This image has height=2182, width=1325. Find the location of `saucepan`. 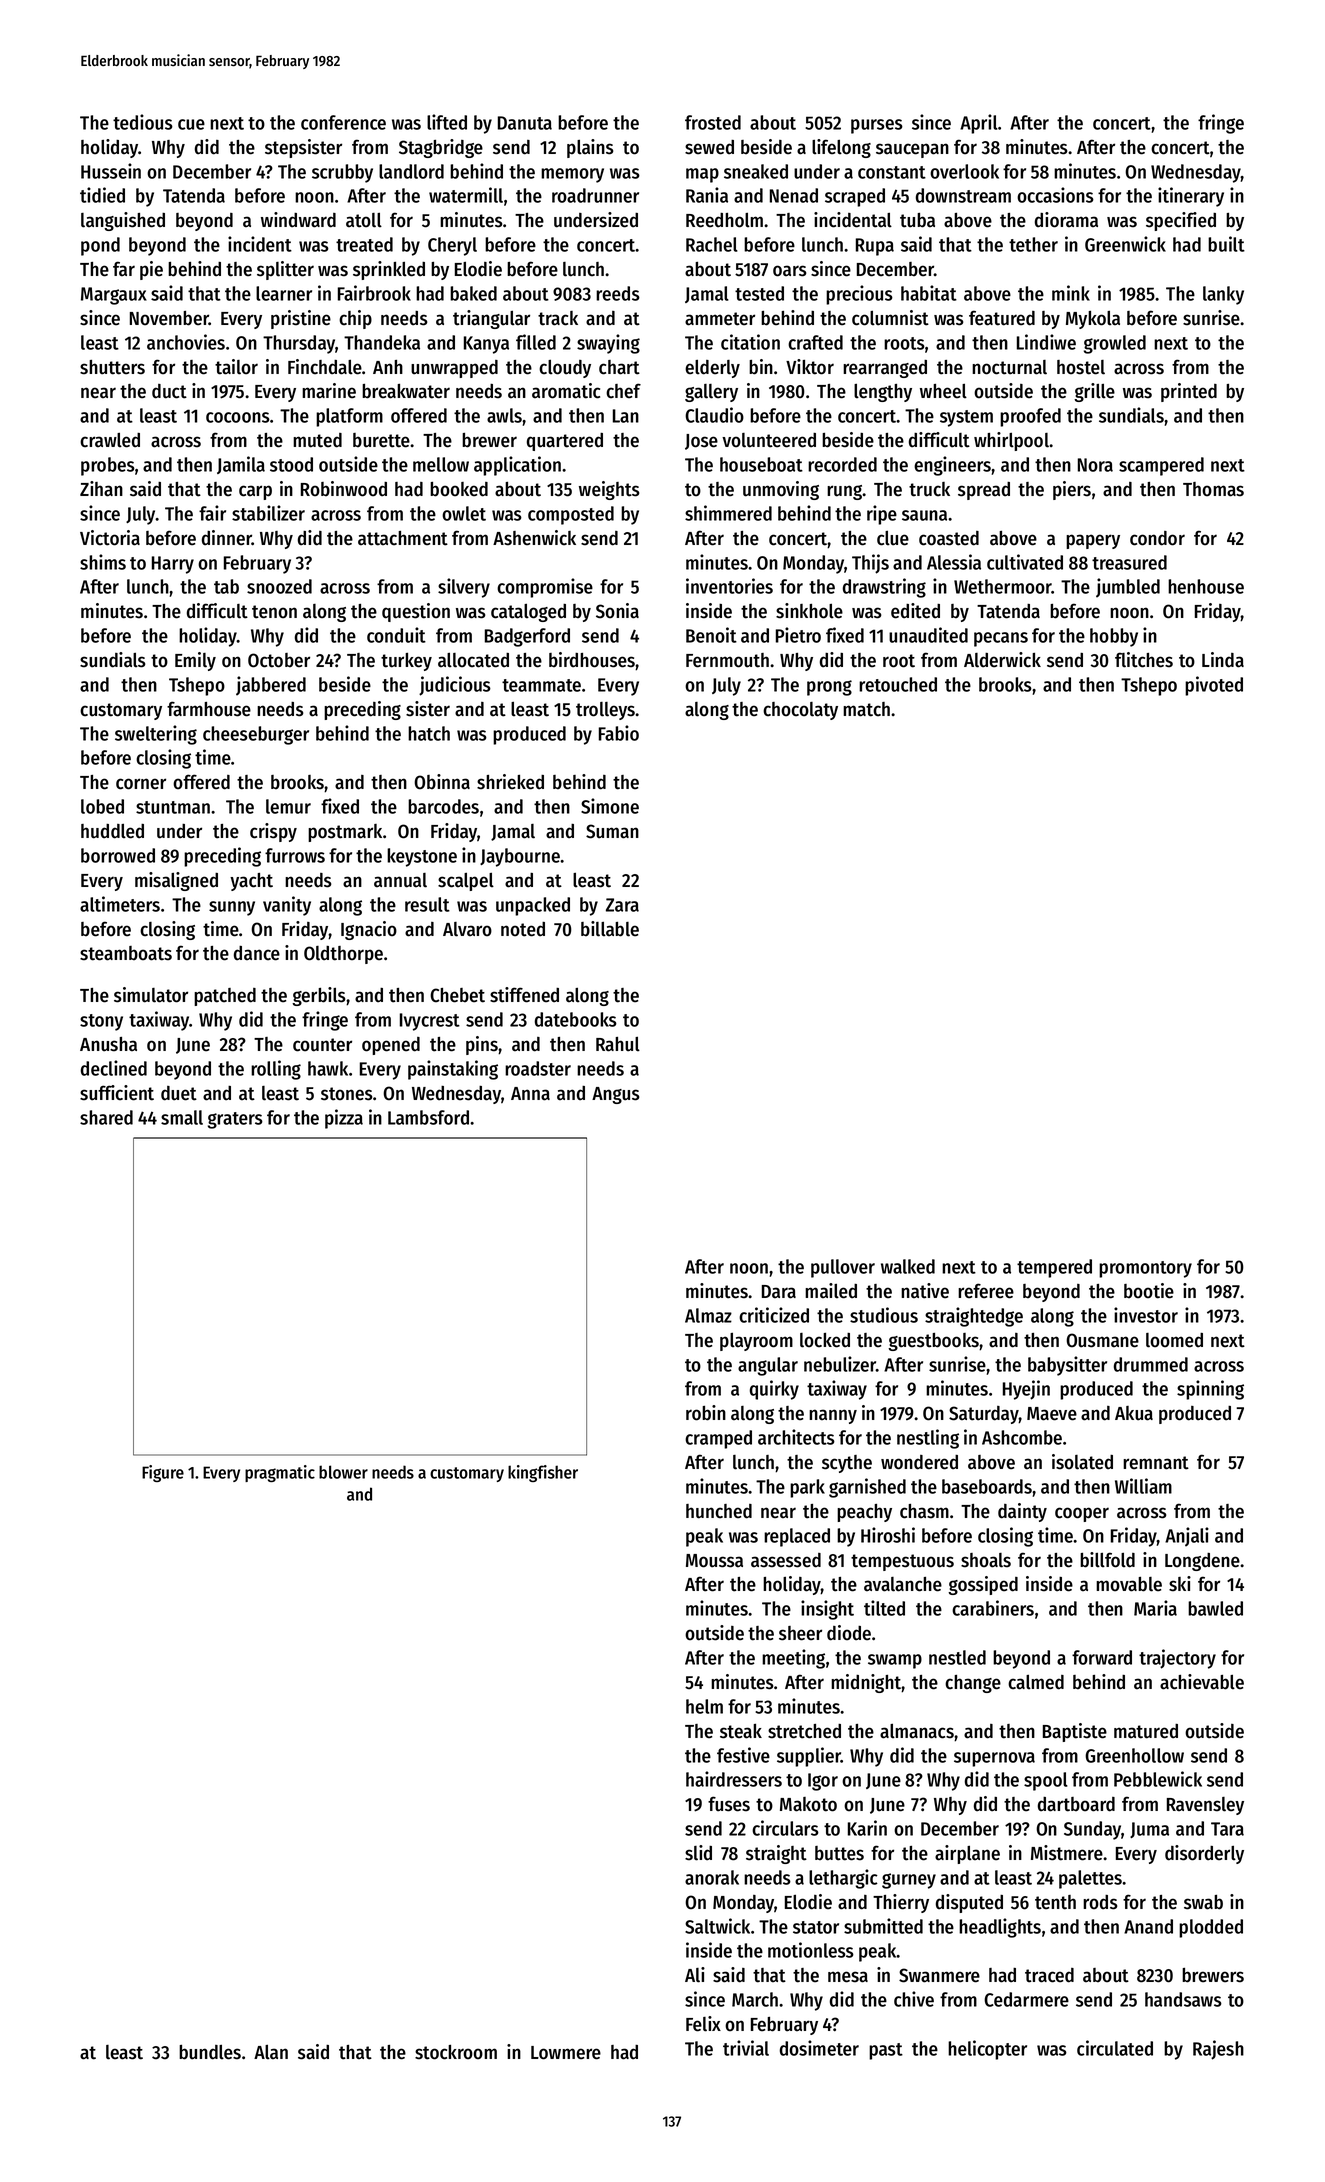

saucepan is located at coordinates (912, 150).
